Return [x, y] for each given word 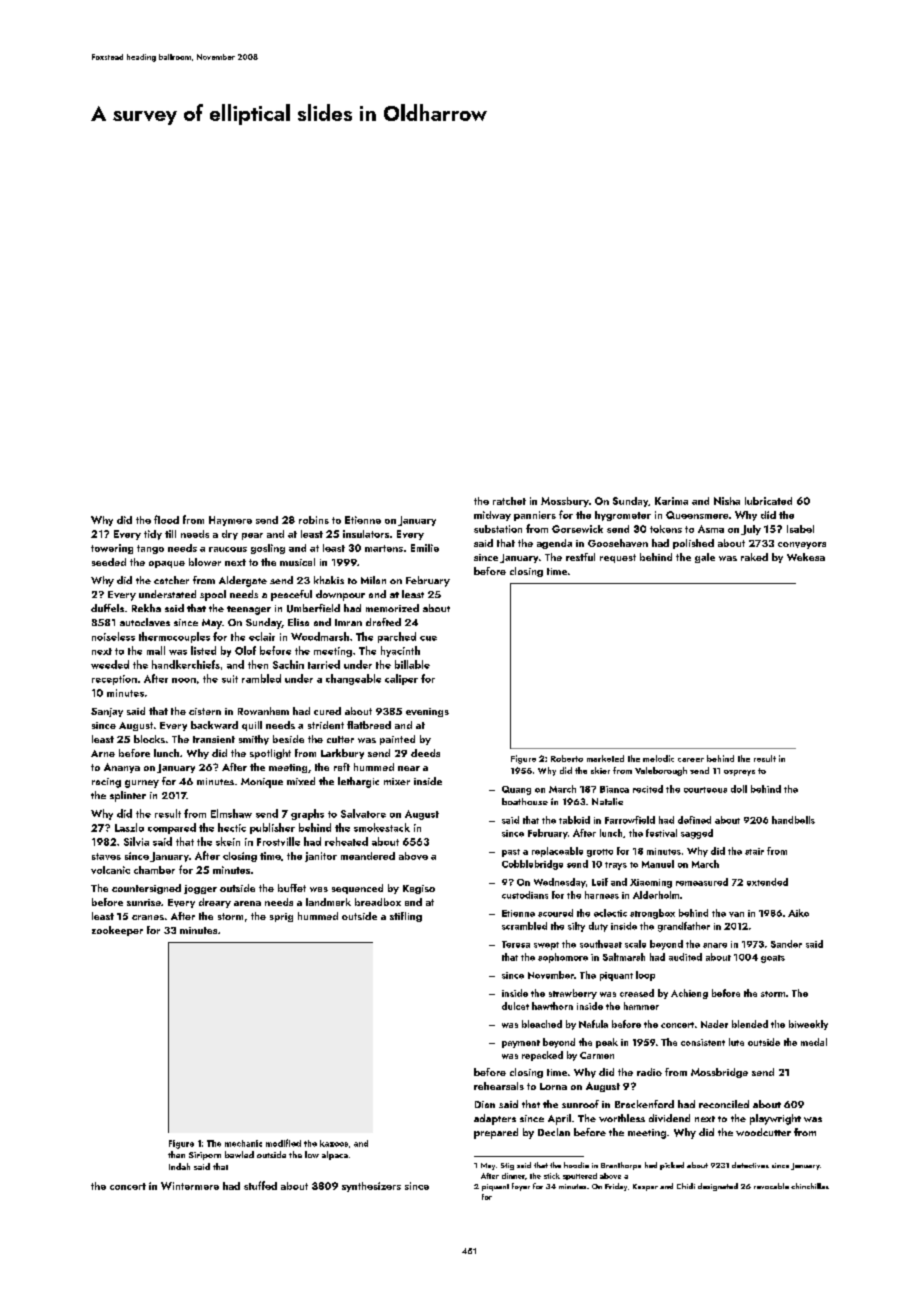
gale [705, 558]
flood [166, 519]
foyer [521, 1187]
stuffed [260, 1185]
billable [412, 664]
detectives [750, 1165]
